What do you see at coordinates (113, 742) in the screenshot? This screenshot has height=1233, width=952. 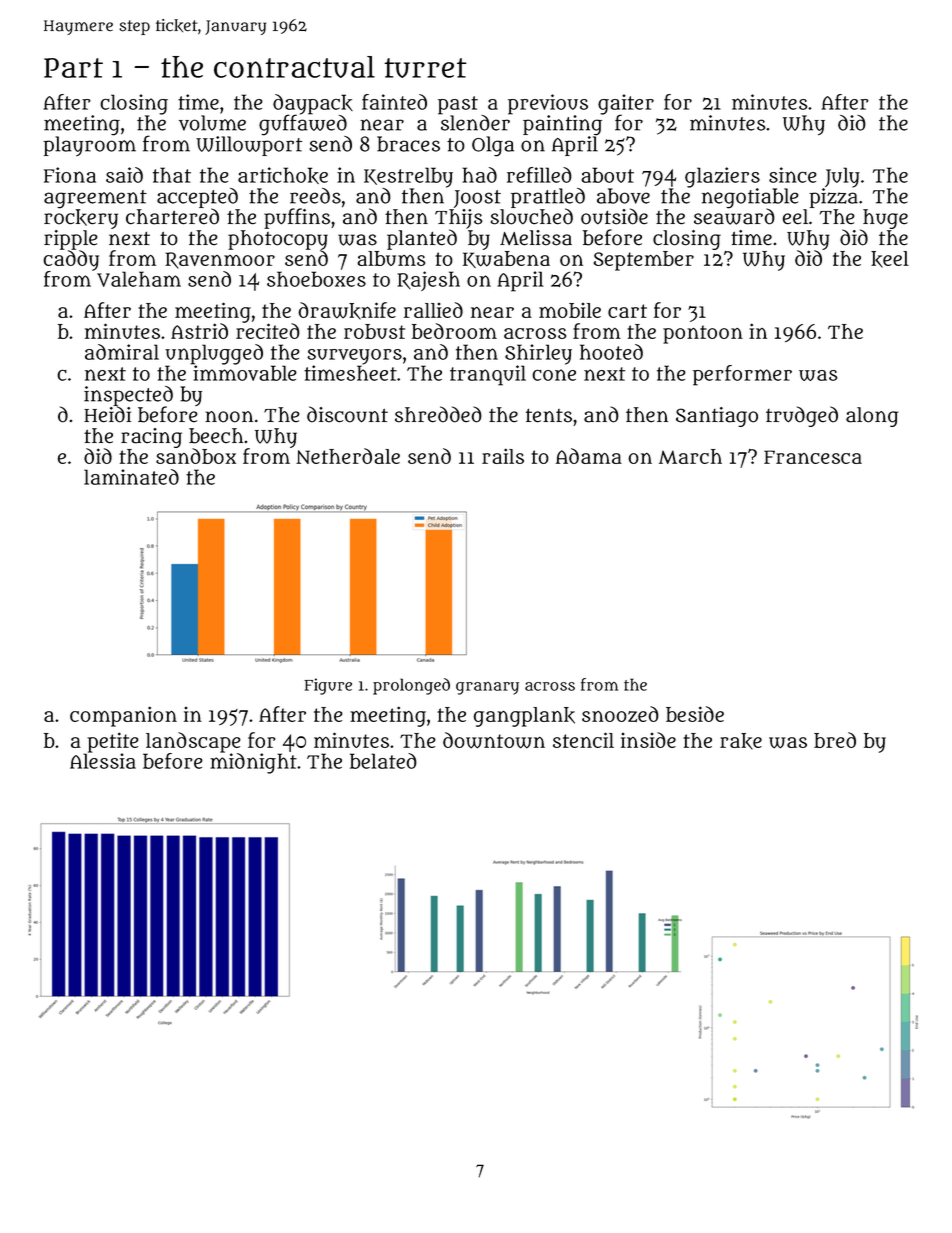 I see `petite` at bounding box center [113, 742].
